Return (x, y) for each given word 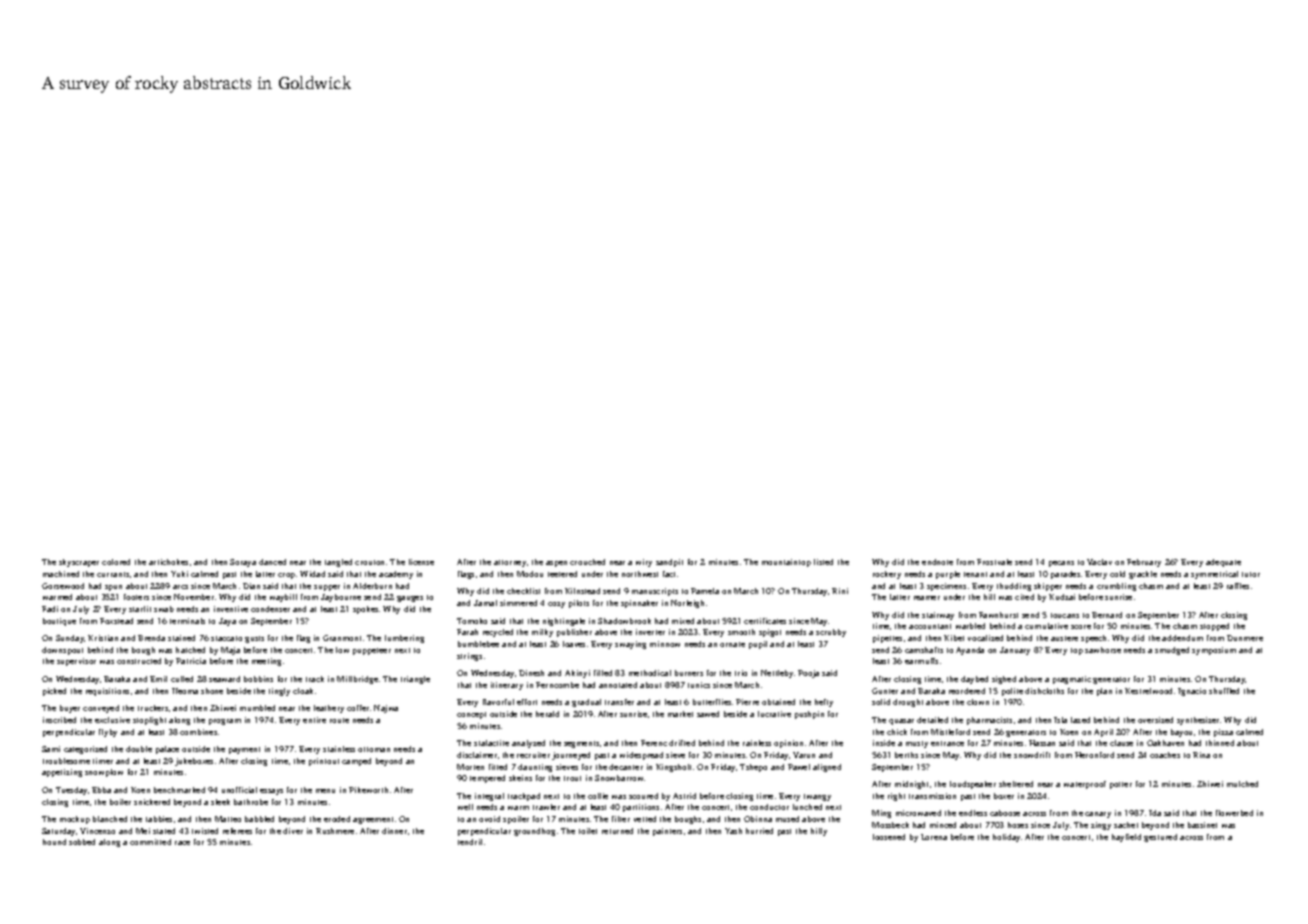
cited (1024, 597)
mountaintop (786, 563)
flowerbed (1234, 813)
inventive (231, 609)
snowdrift (1032, 755)
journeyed (571, 756)
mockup (75, 820)
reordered (967, 691)
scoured (643, 796)
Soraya (243, 563)
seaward (224, 679)
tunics (699, 685)
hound (54, 842)
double (139, 749)
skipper (1048, 587)
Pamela (705, 591)
